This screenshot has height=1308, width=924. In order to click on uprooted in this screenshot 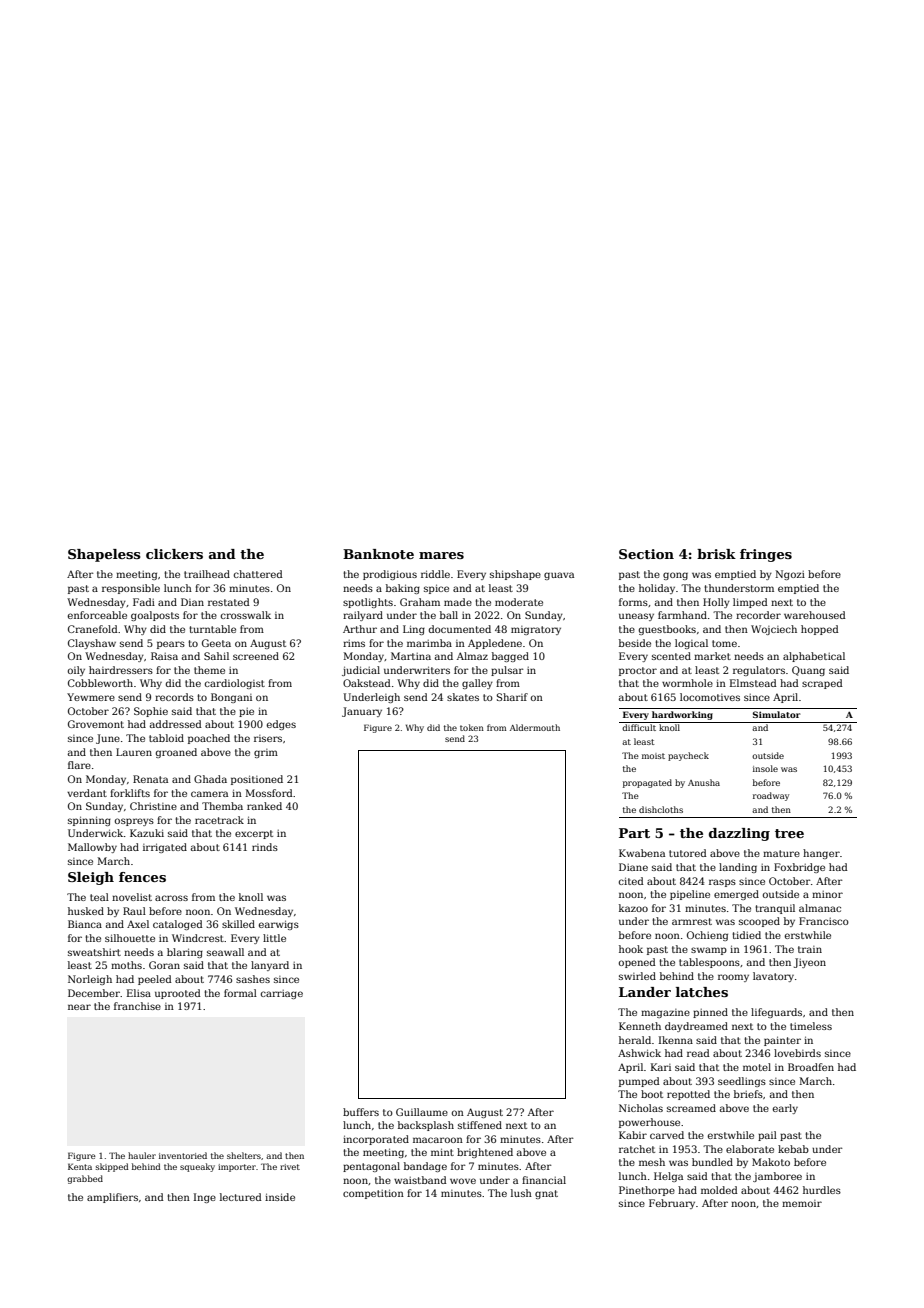, I will do `click(178, 994)`.
